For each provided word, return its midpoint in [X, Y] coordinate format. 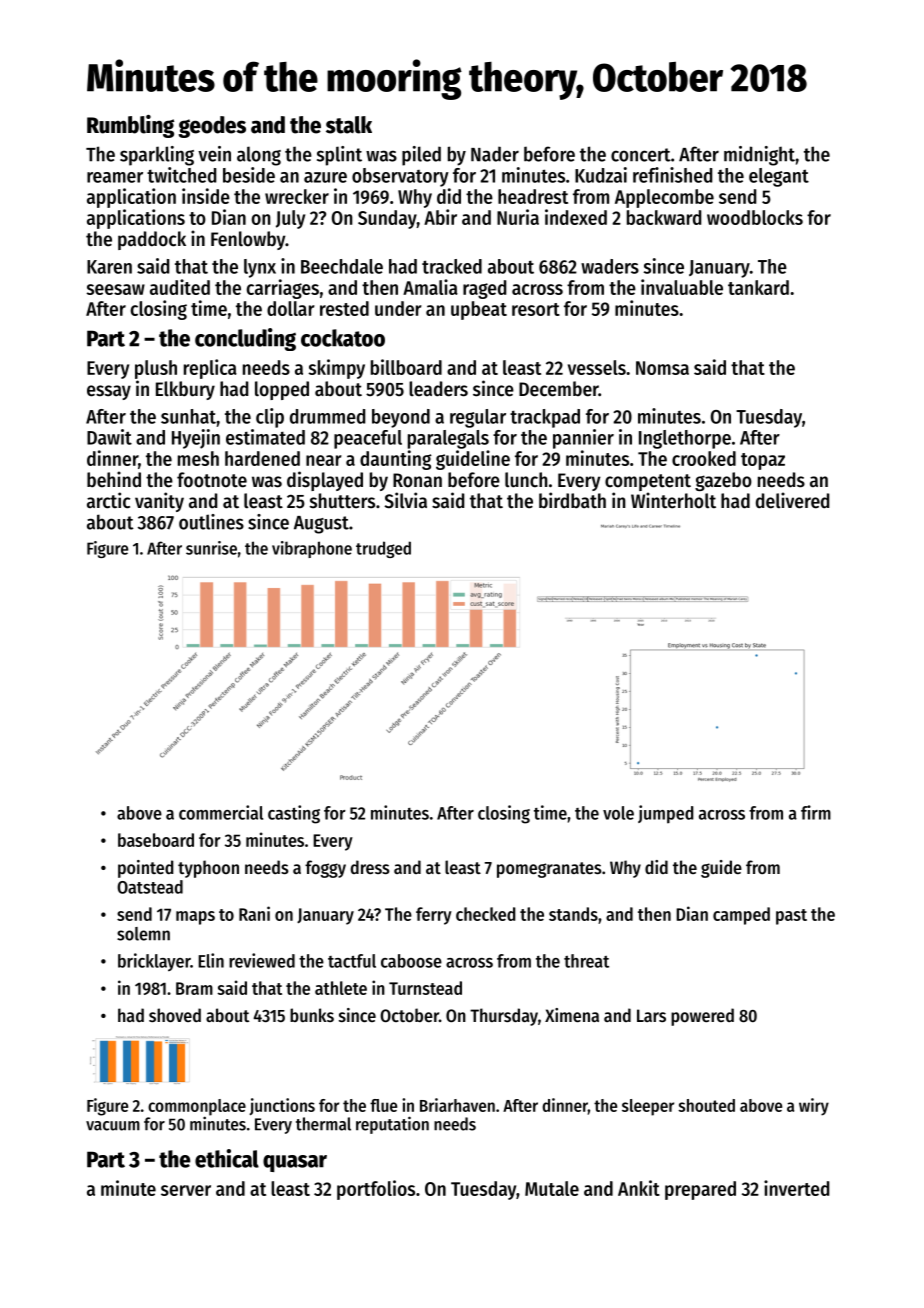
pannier [583, 439]
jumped [666, 814]
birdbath [572, 500]
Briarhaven [457, 1105]
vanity [159, 502]
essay [109, 392]
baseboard [156, 840]
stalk [349, 125]
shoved [175, 1015]
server [186, 1190]
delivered [792, 500]
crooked [704, 458]
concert [641, 155]
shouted [706, 1105]
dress [370, 867]
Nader [495, 154]
